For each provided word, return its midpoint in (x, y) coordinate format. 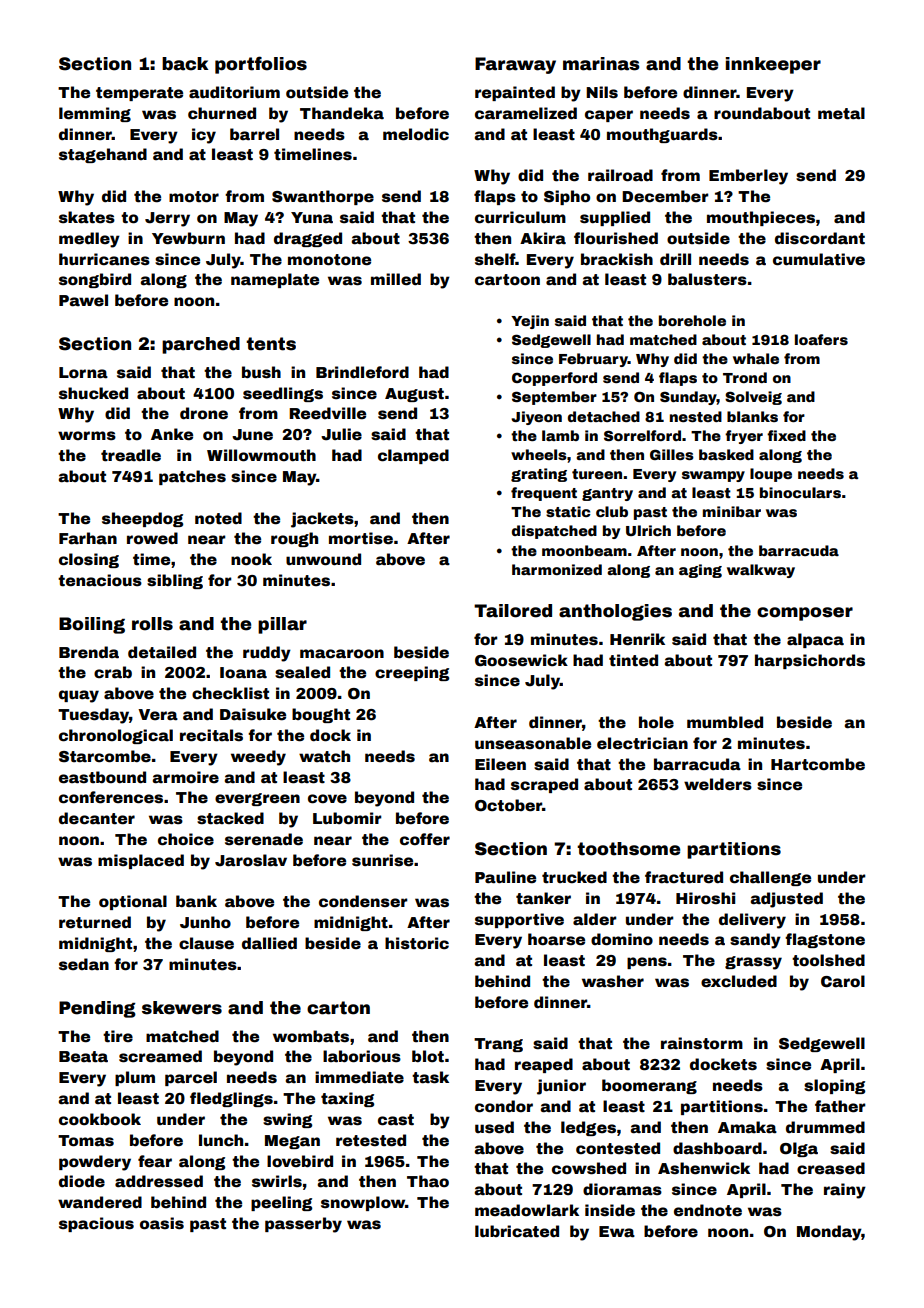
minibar (732, 511)
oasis (162, 1223)
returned (95, 922)
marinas (601, 64)
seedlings (283, 394)
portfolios (261, 65)
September (554, 398)
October (508, 805)
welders (718, 784)
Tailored (513, 611)
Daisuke (253, 714)
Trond (745, 377)
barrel (254, 134)
